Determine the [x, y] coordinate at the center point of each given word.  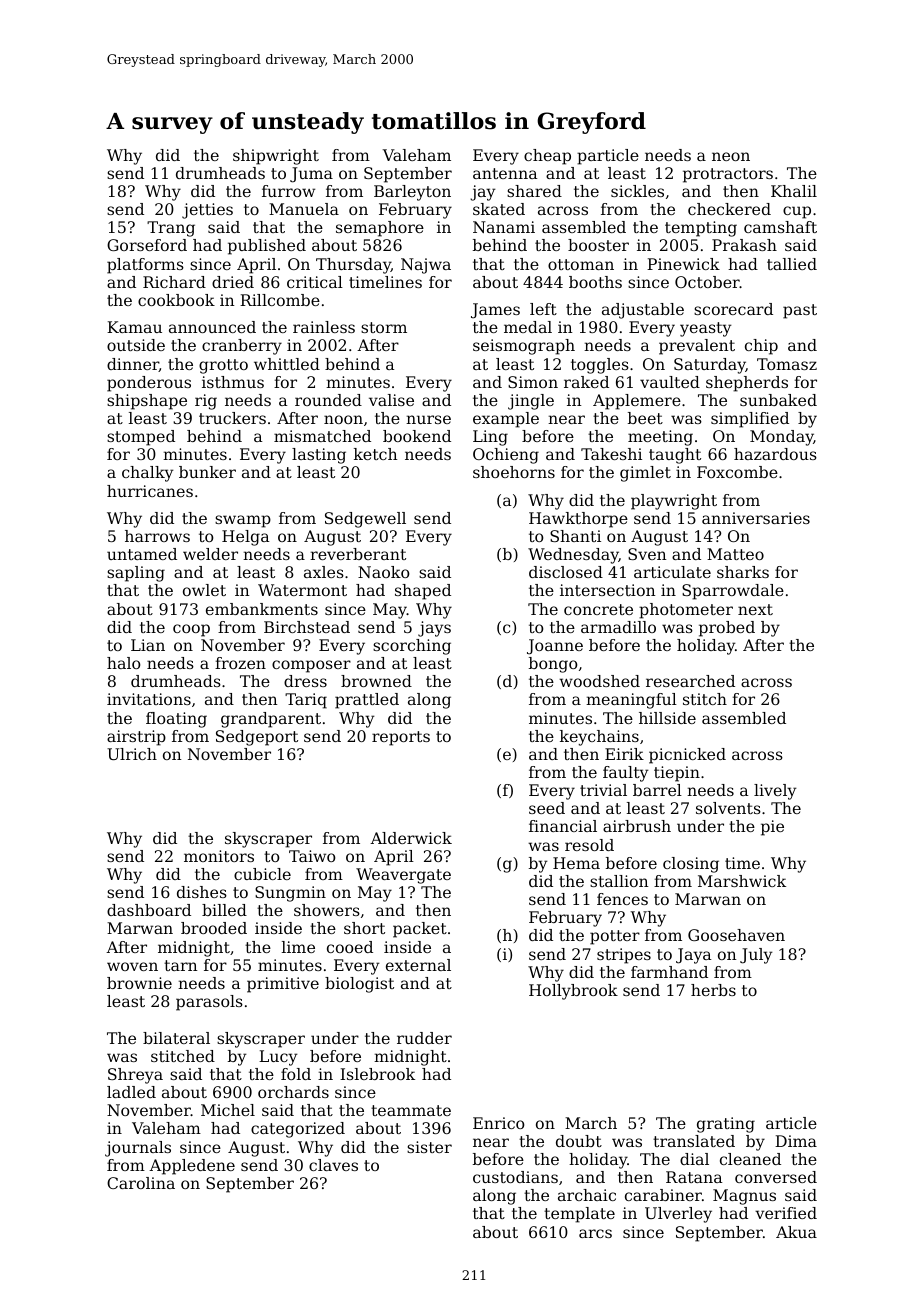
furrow [288, 191]
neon [731, 156]
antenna [505, 173]
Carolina [141, 1183]
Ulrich [132, 754]
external [418, 965]
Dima [796, 1141]
